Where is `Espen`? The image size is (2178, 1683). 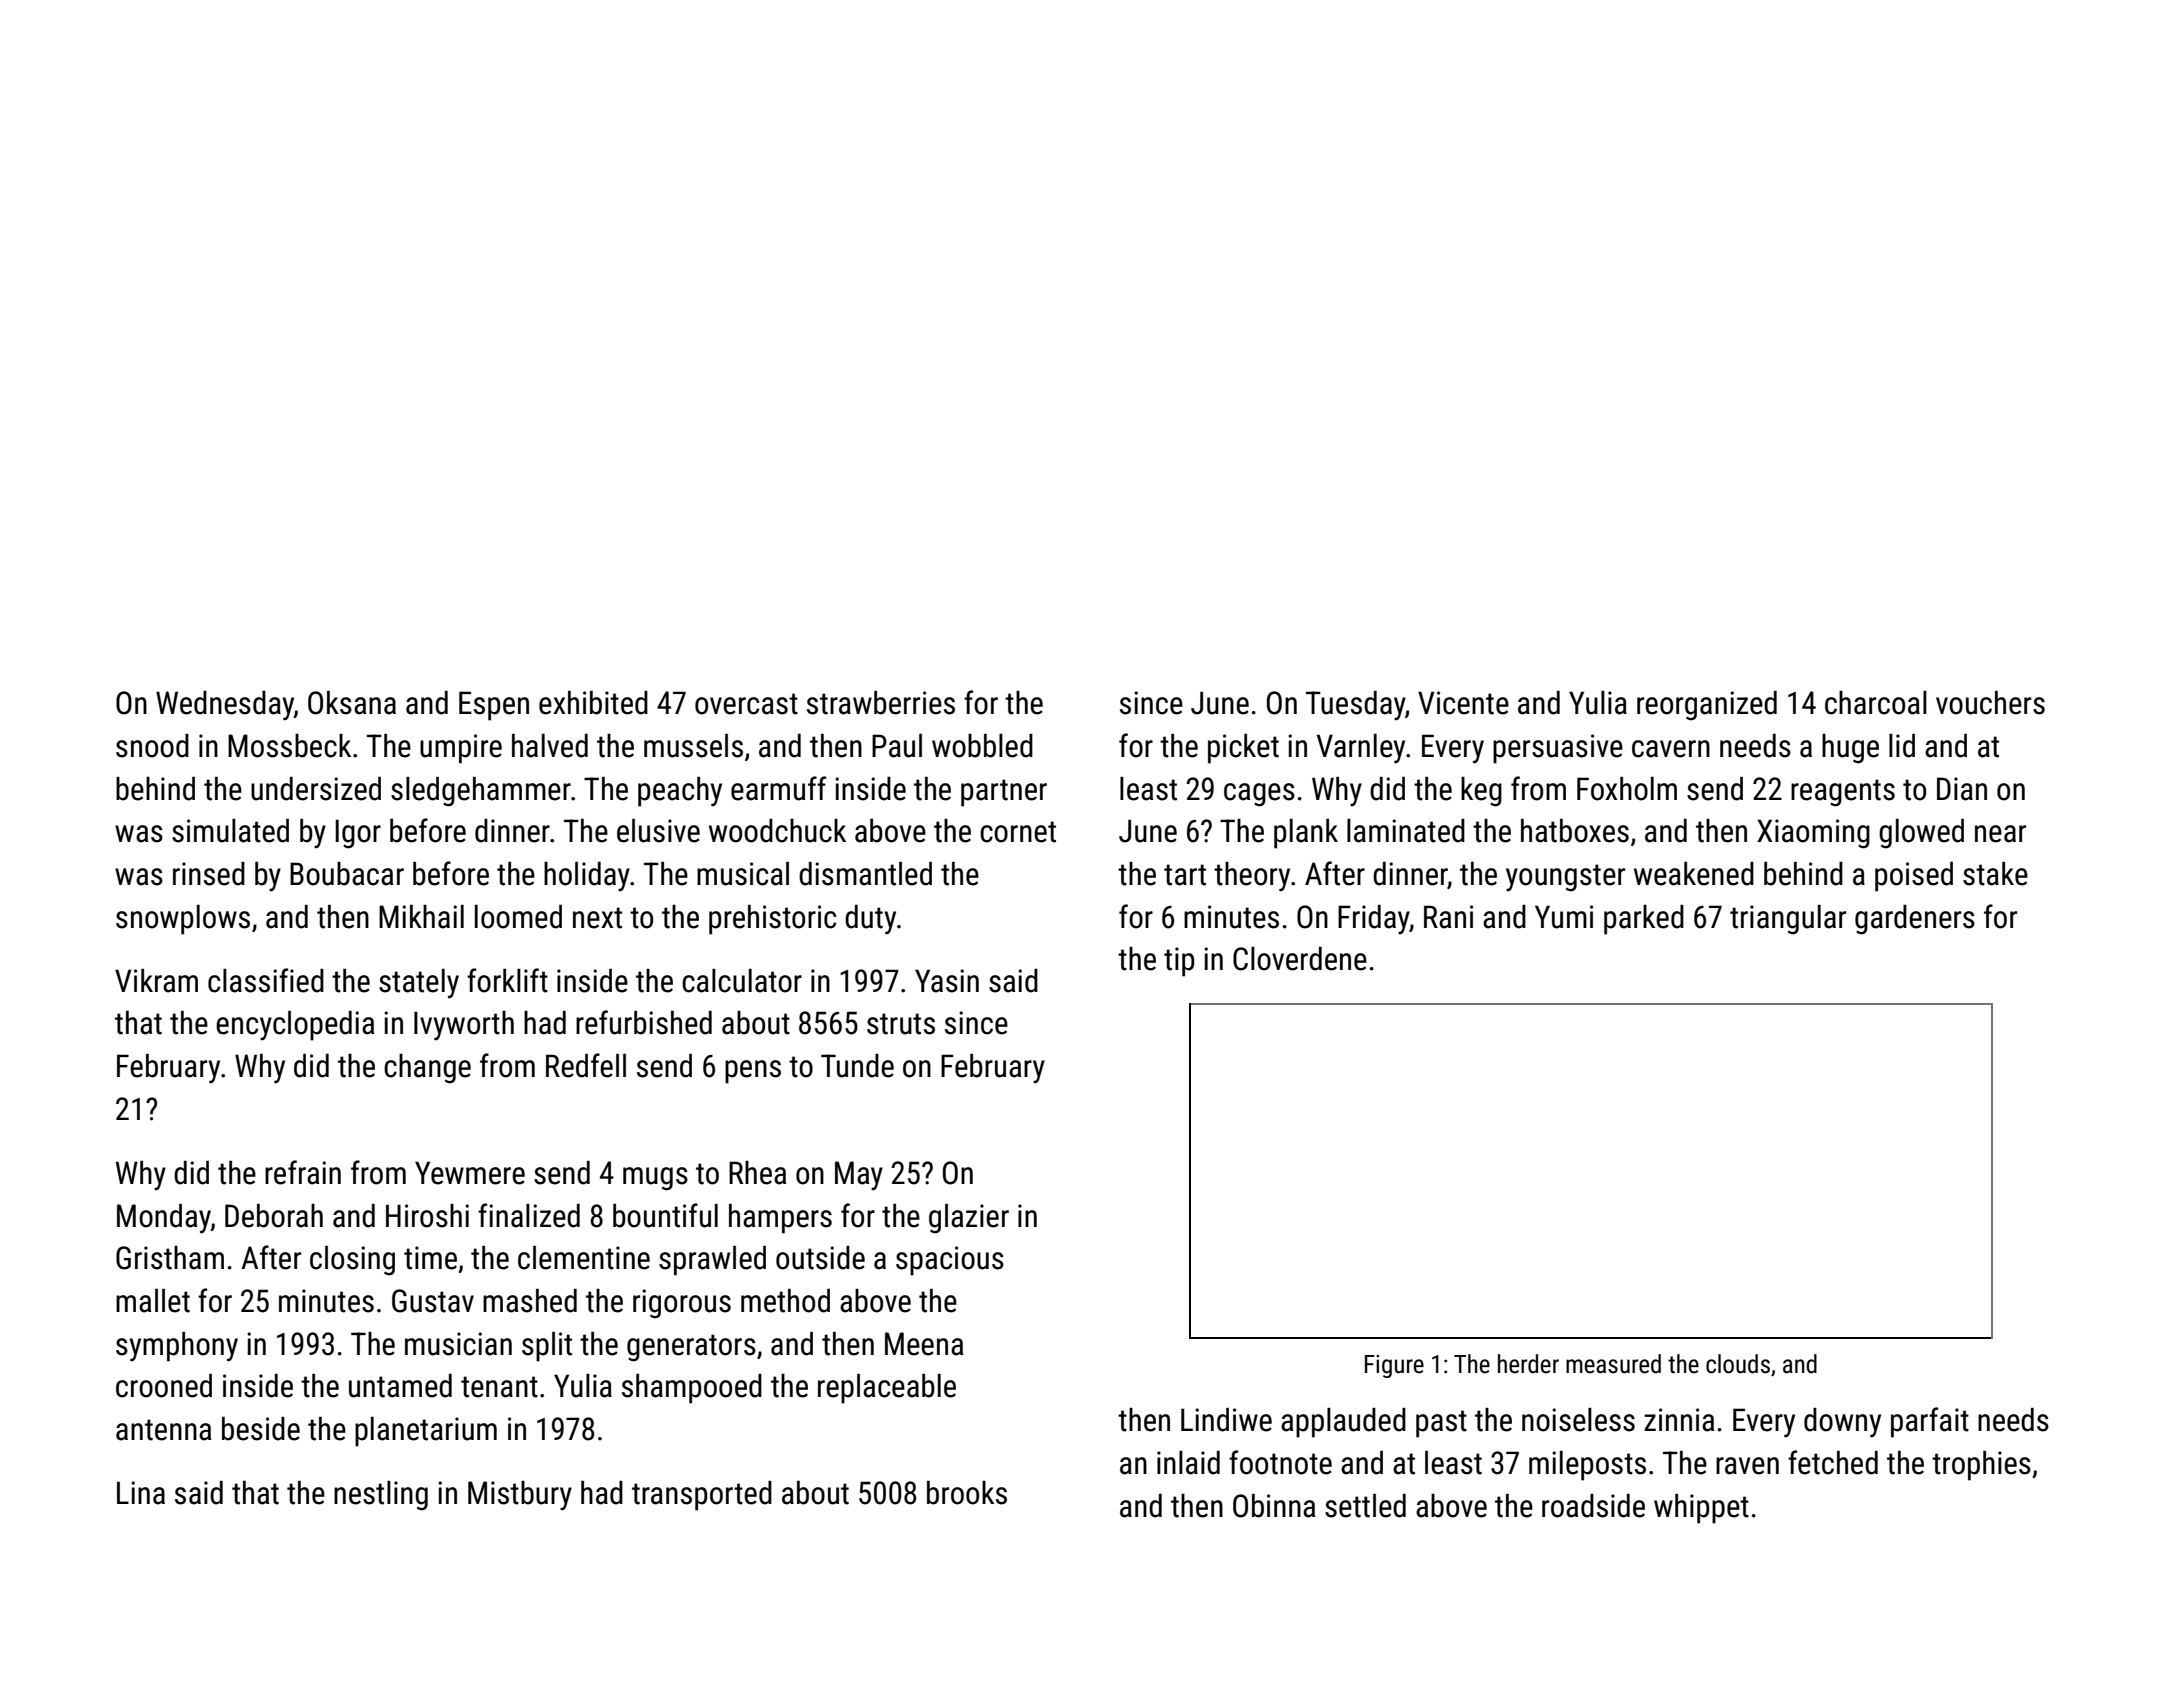 Espen is located at coordinates (494, 706).
